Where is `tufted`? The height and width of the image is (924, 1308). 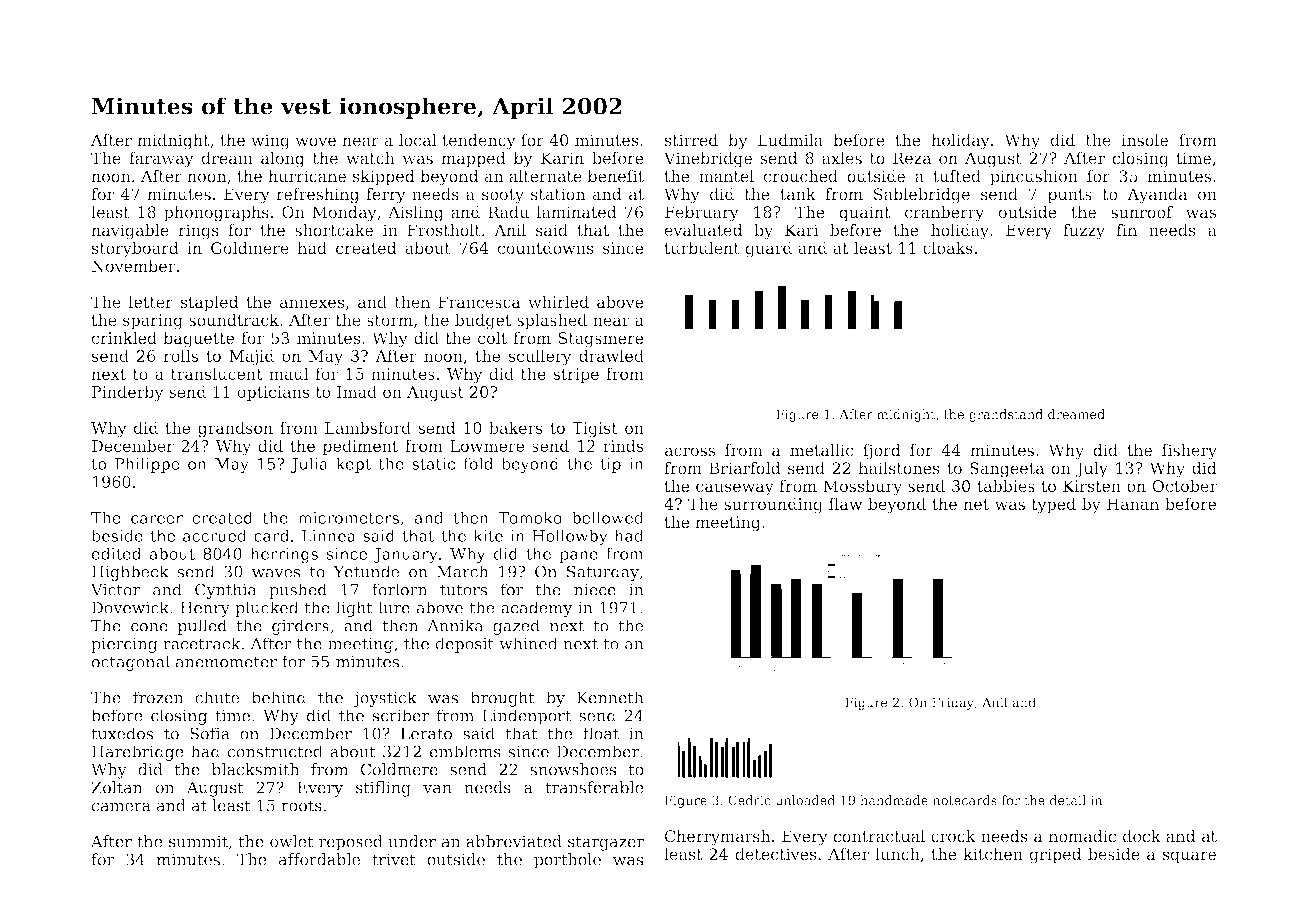 tufted is located at coordinates (957, 176).
